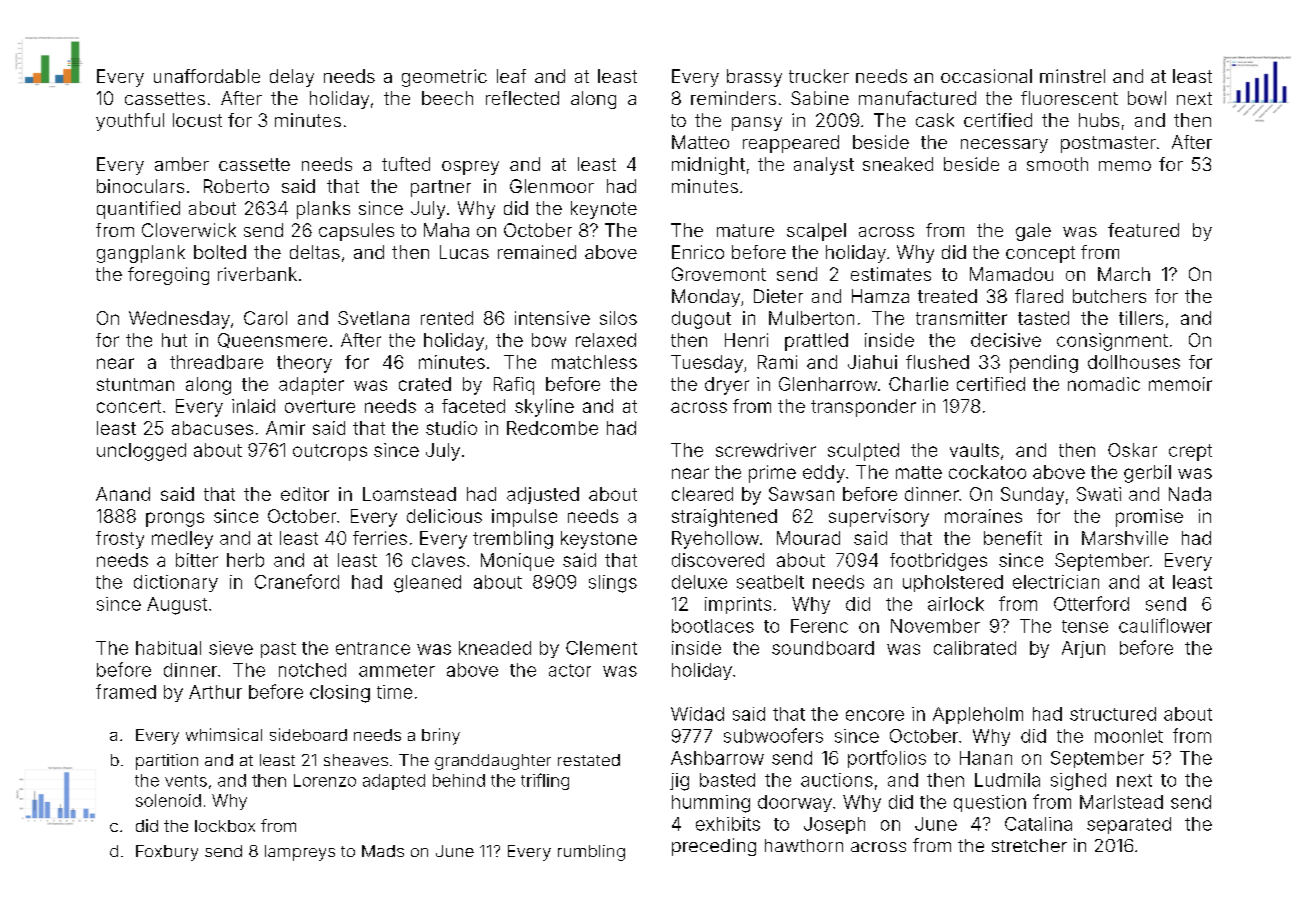 The height and width of the screenshot is (924, 1308). I want to click on Mads, so click(383, 851).
